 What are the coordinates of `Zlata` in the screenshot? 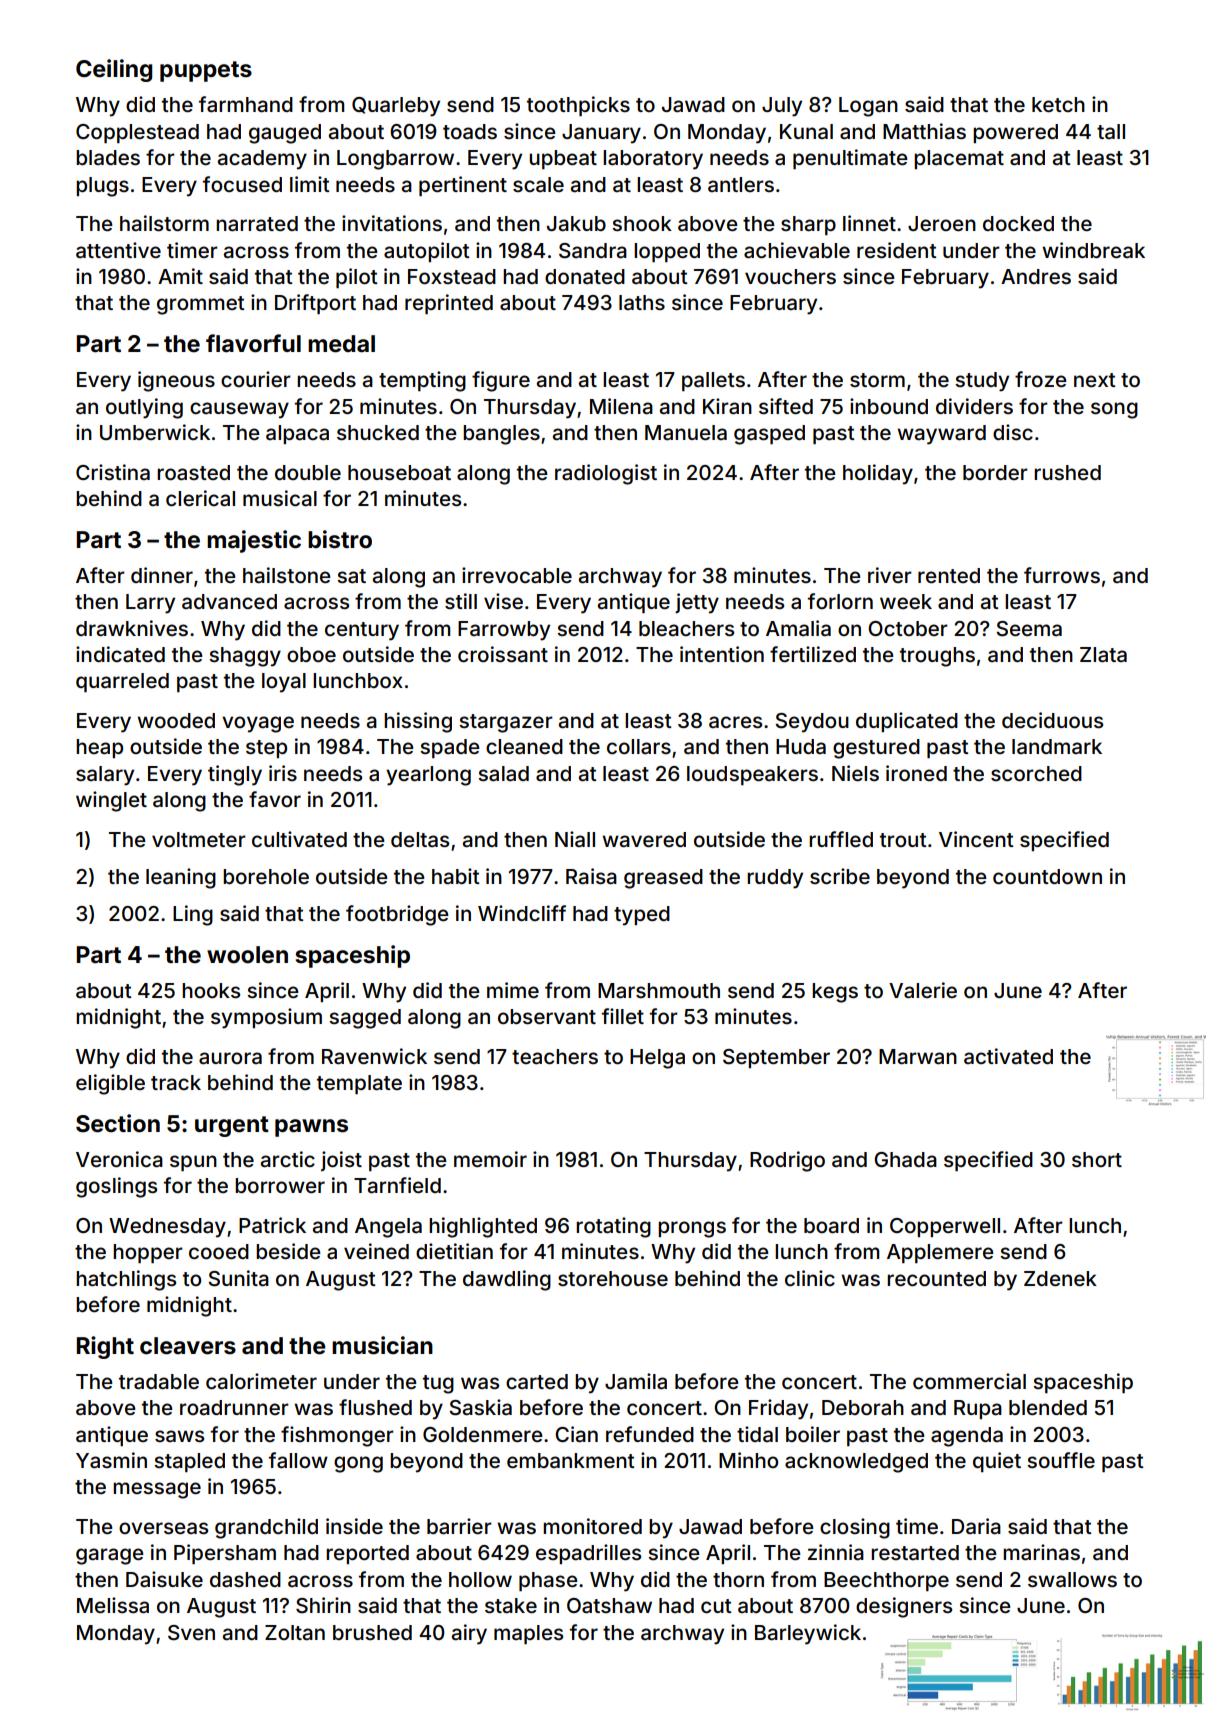 It's located at (1103, 654).
